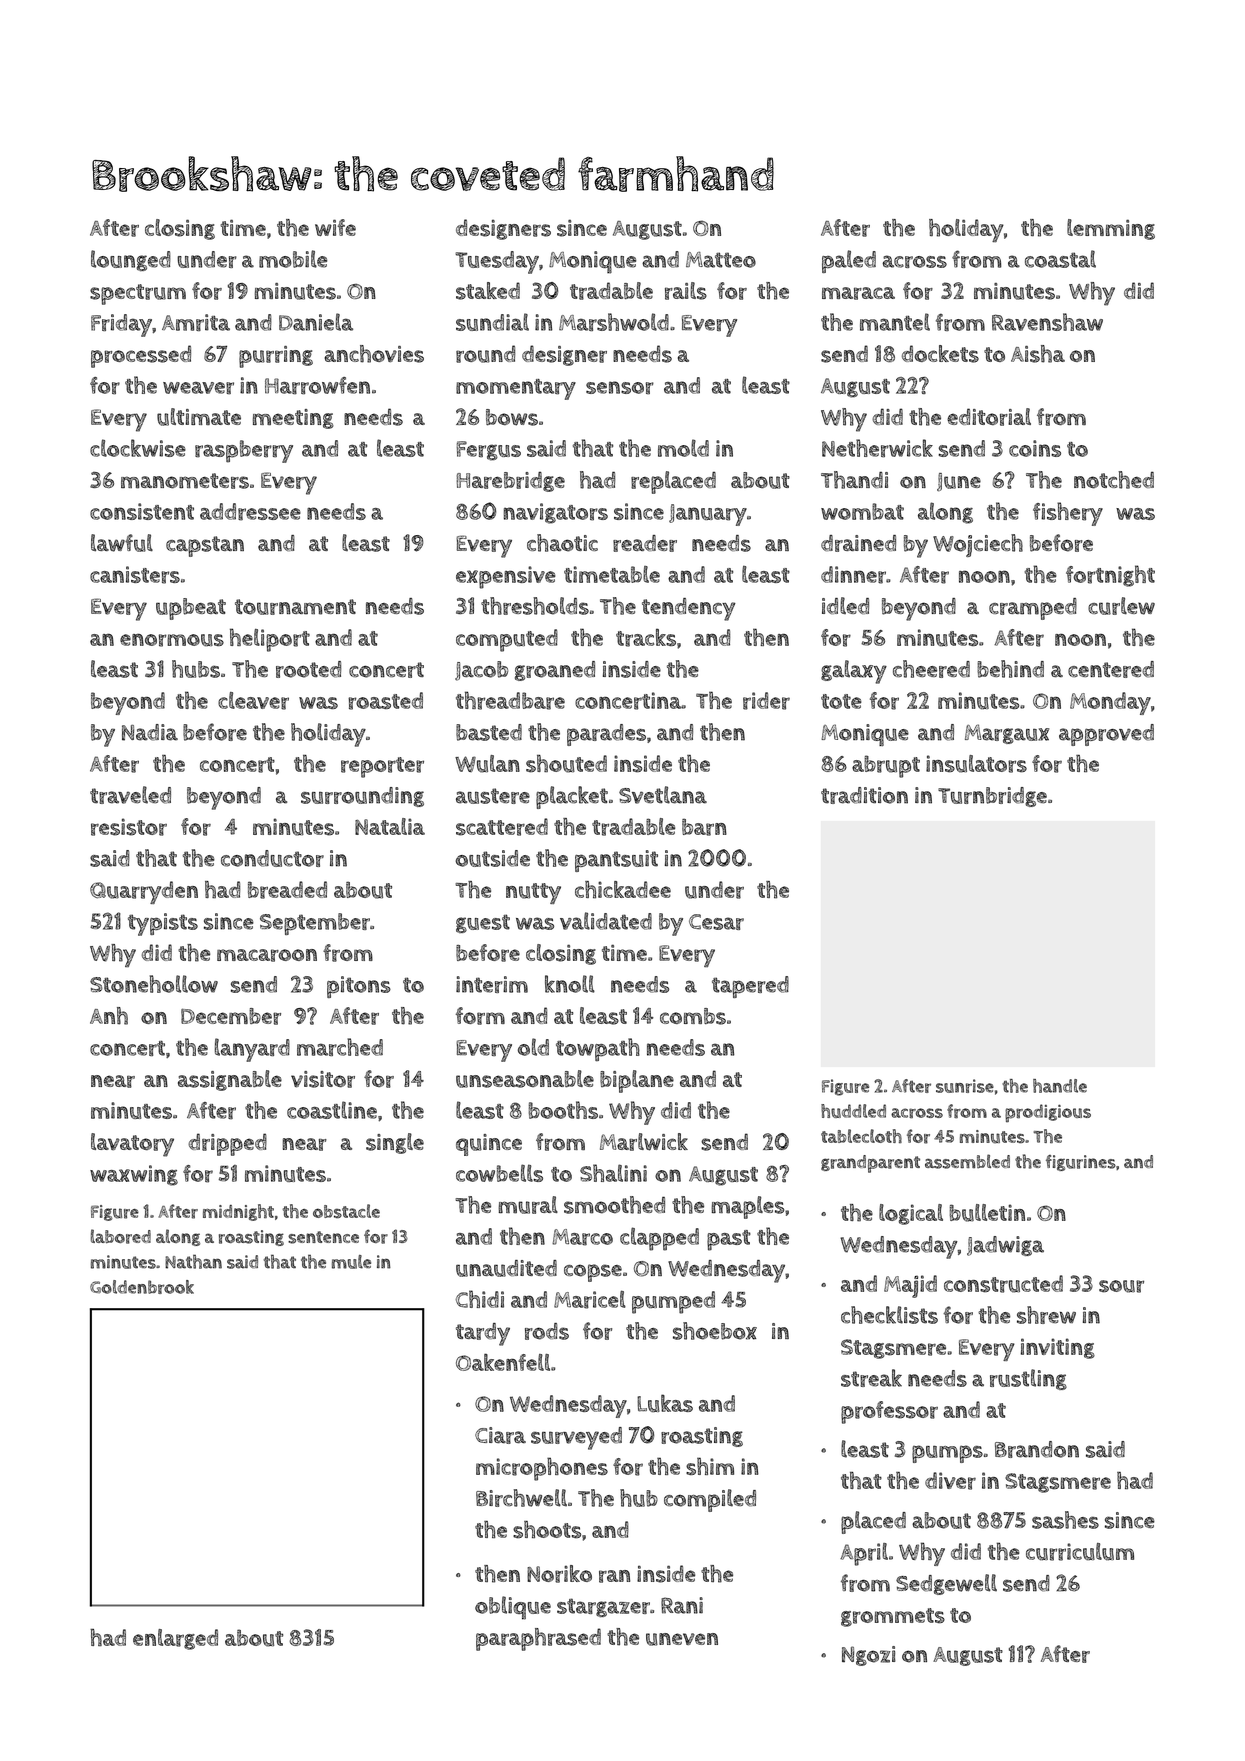 The height and width of the screenshot is (1761, 1245). I want to click on Turnbridge, so click(992, 797).
